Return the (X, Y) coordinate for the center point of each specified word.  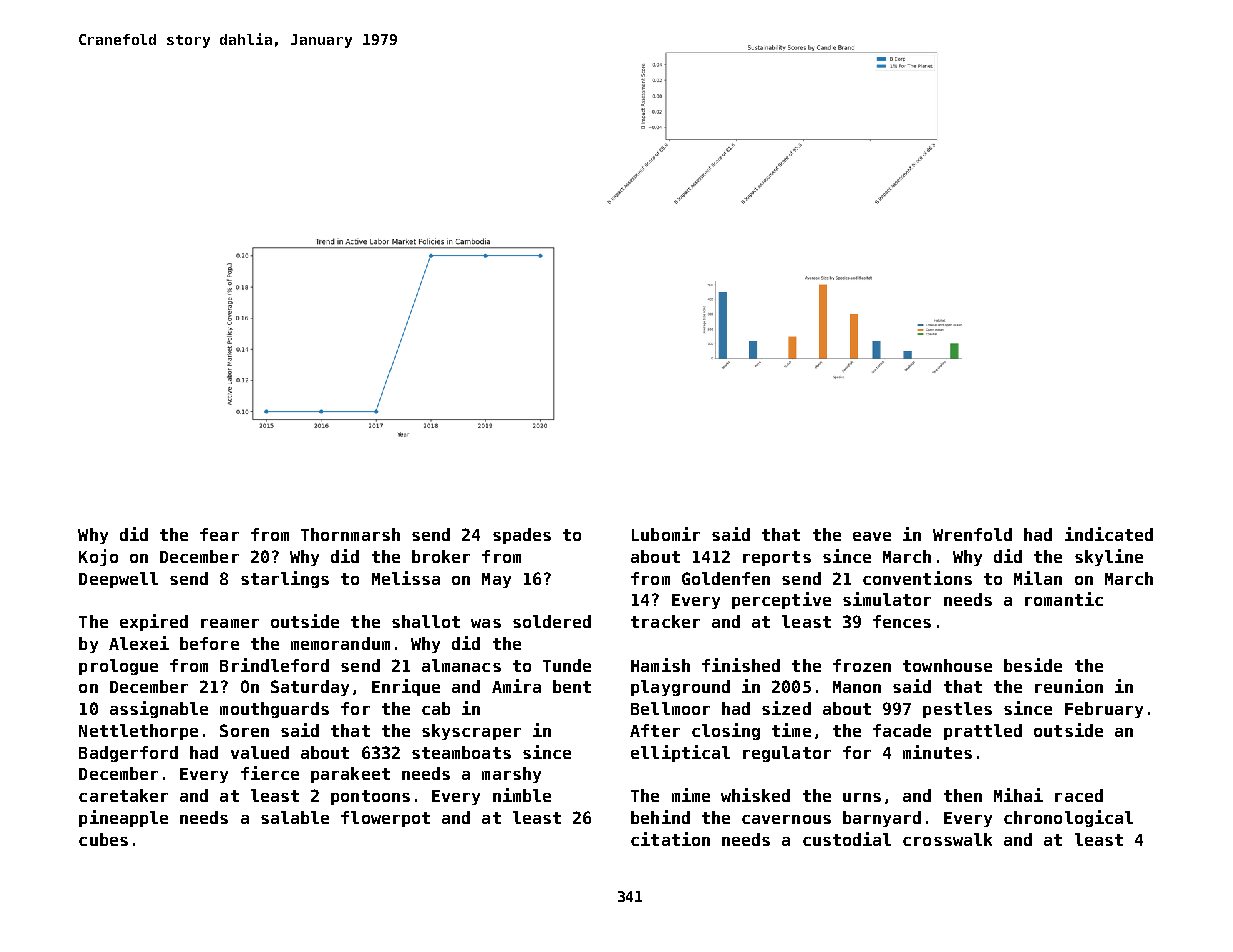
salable (295, 817)
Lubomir (666, 534)
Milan (1038, 578)
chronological (1068, 818)
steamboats (461, 752)
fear (219, 534)
